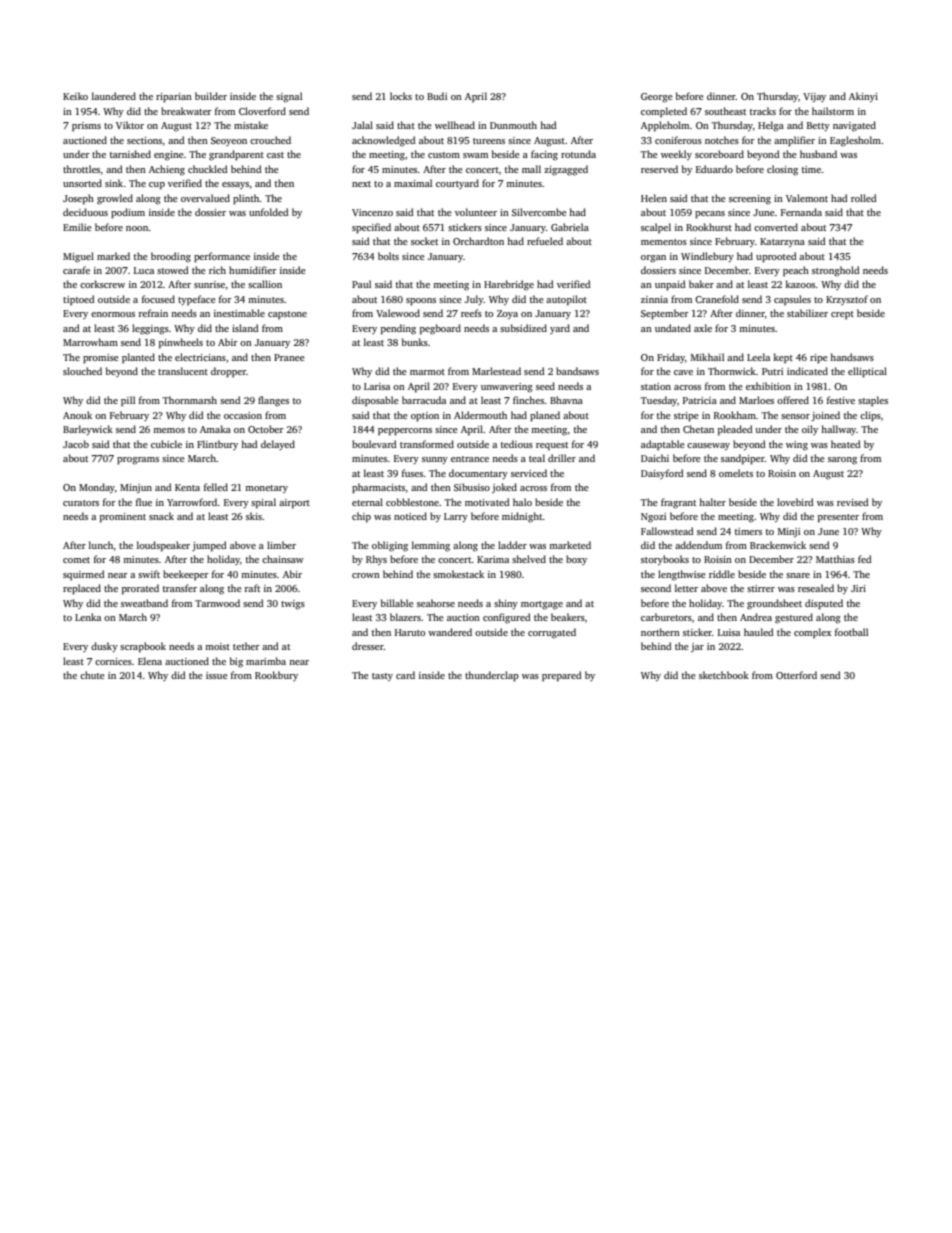  I want to click on Keiko, so click(75, 96).
